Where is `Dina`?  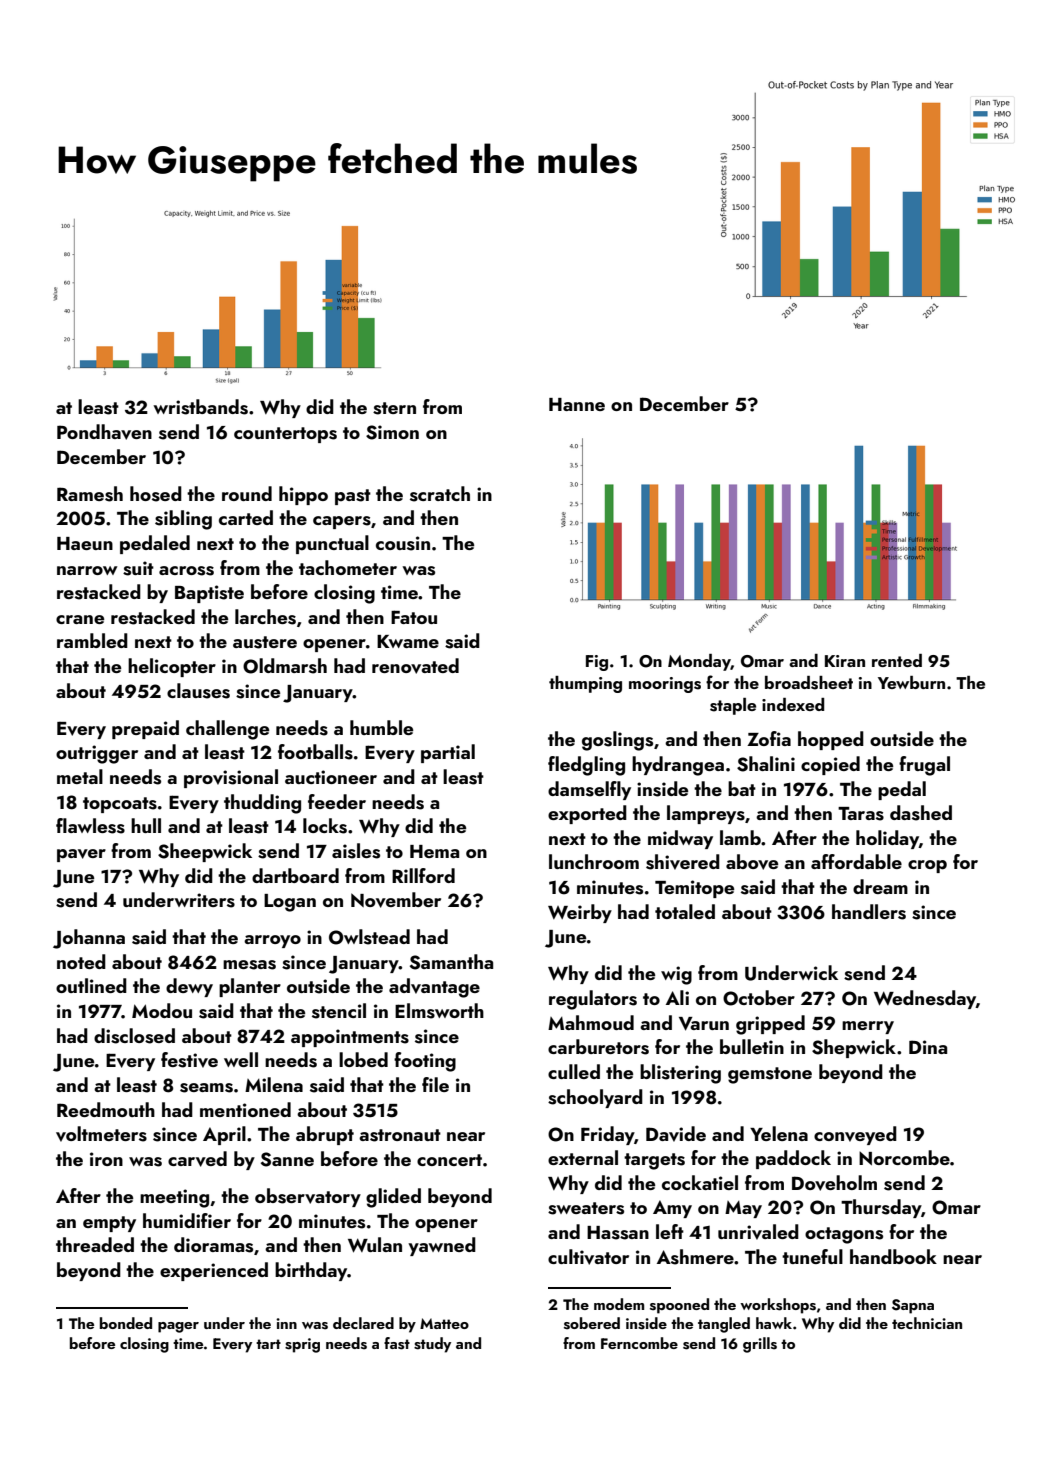
Dina is located at coordinates (928, 1047).
